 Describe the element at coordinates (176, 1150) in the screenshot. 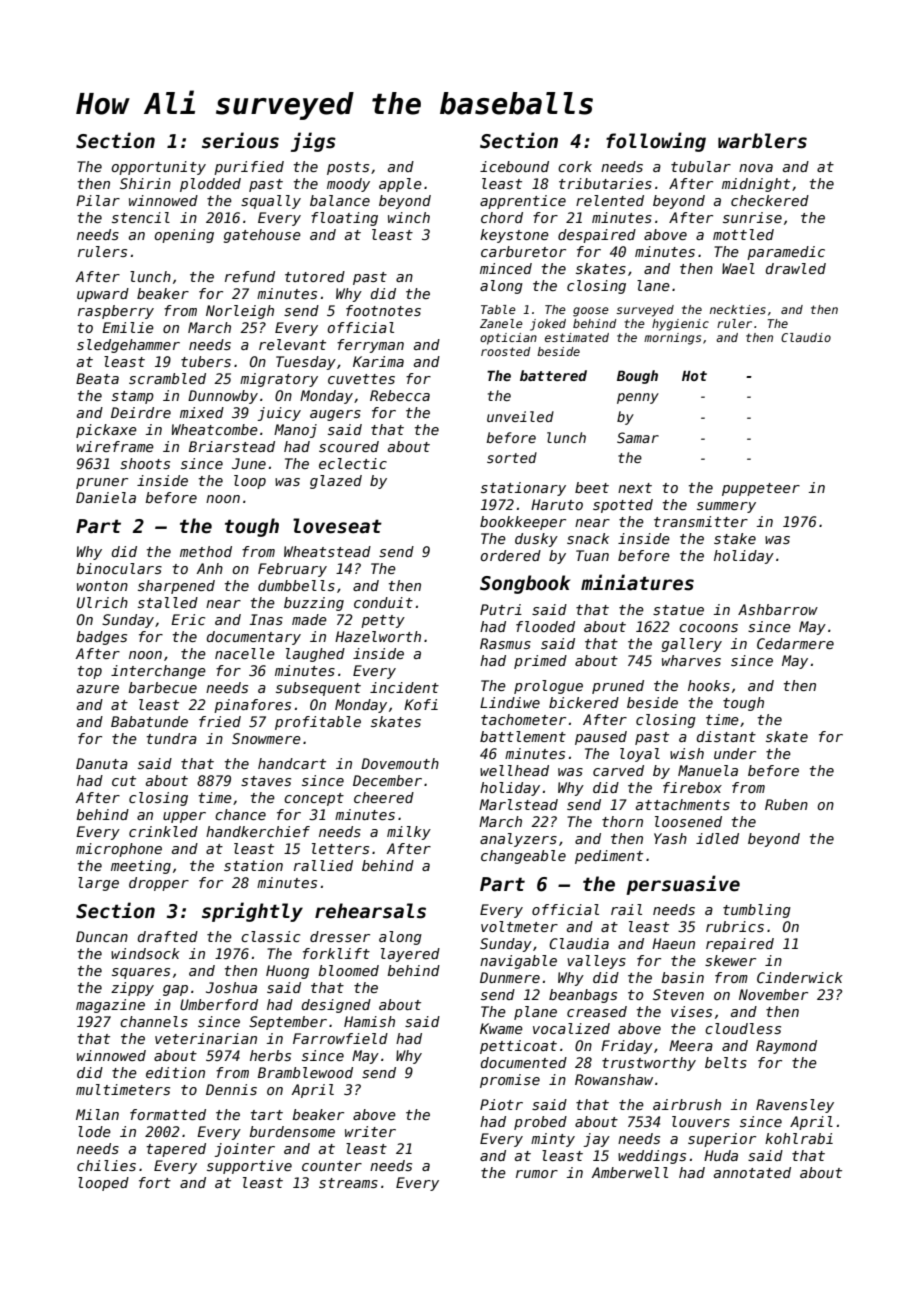

I see `tapered` at that location.
